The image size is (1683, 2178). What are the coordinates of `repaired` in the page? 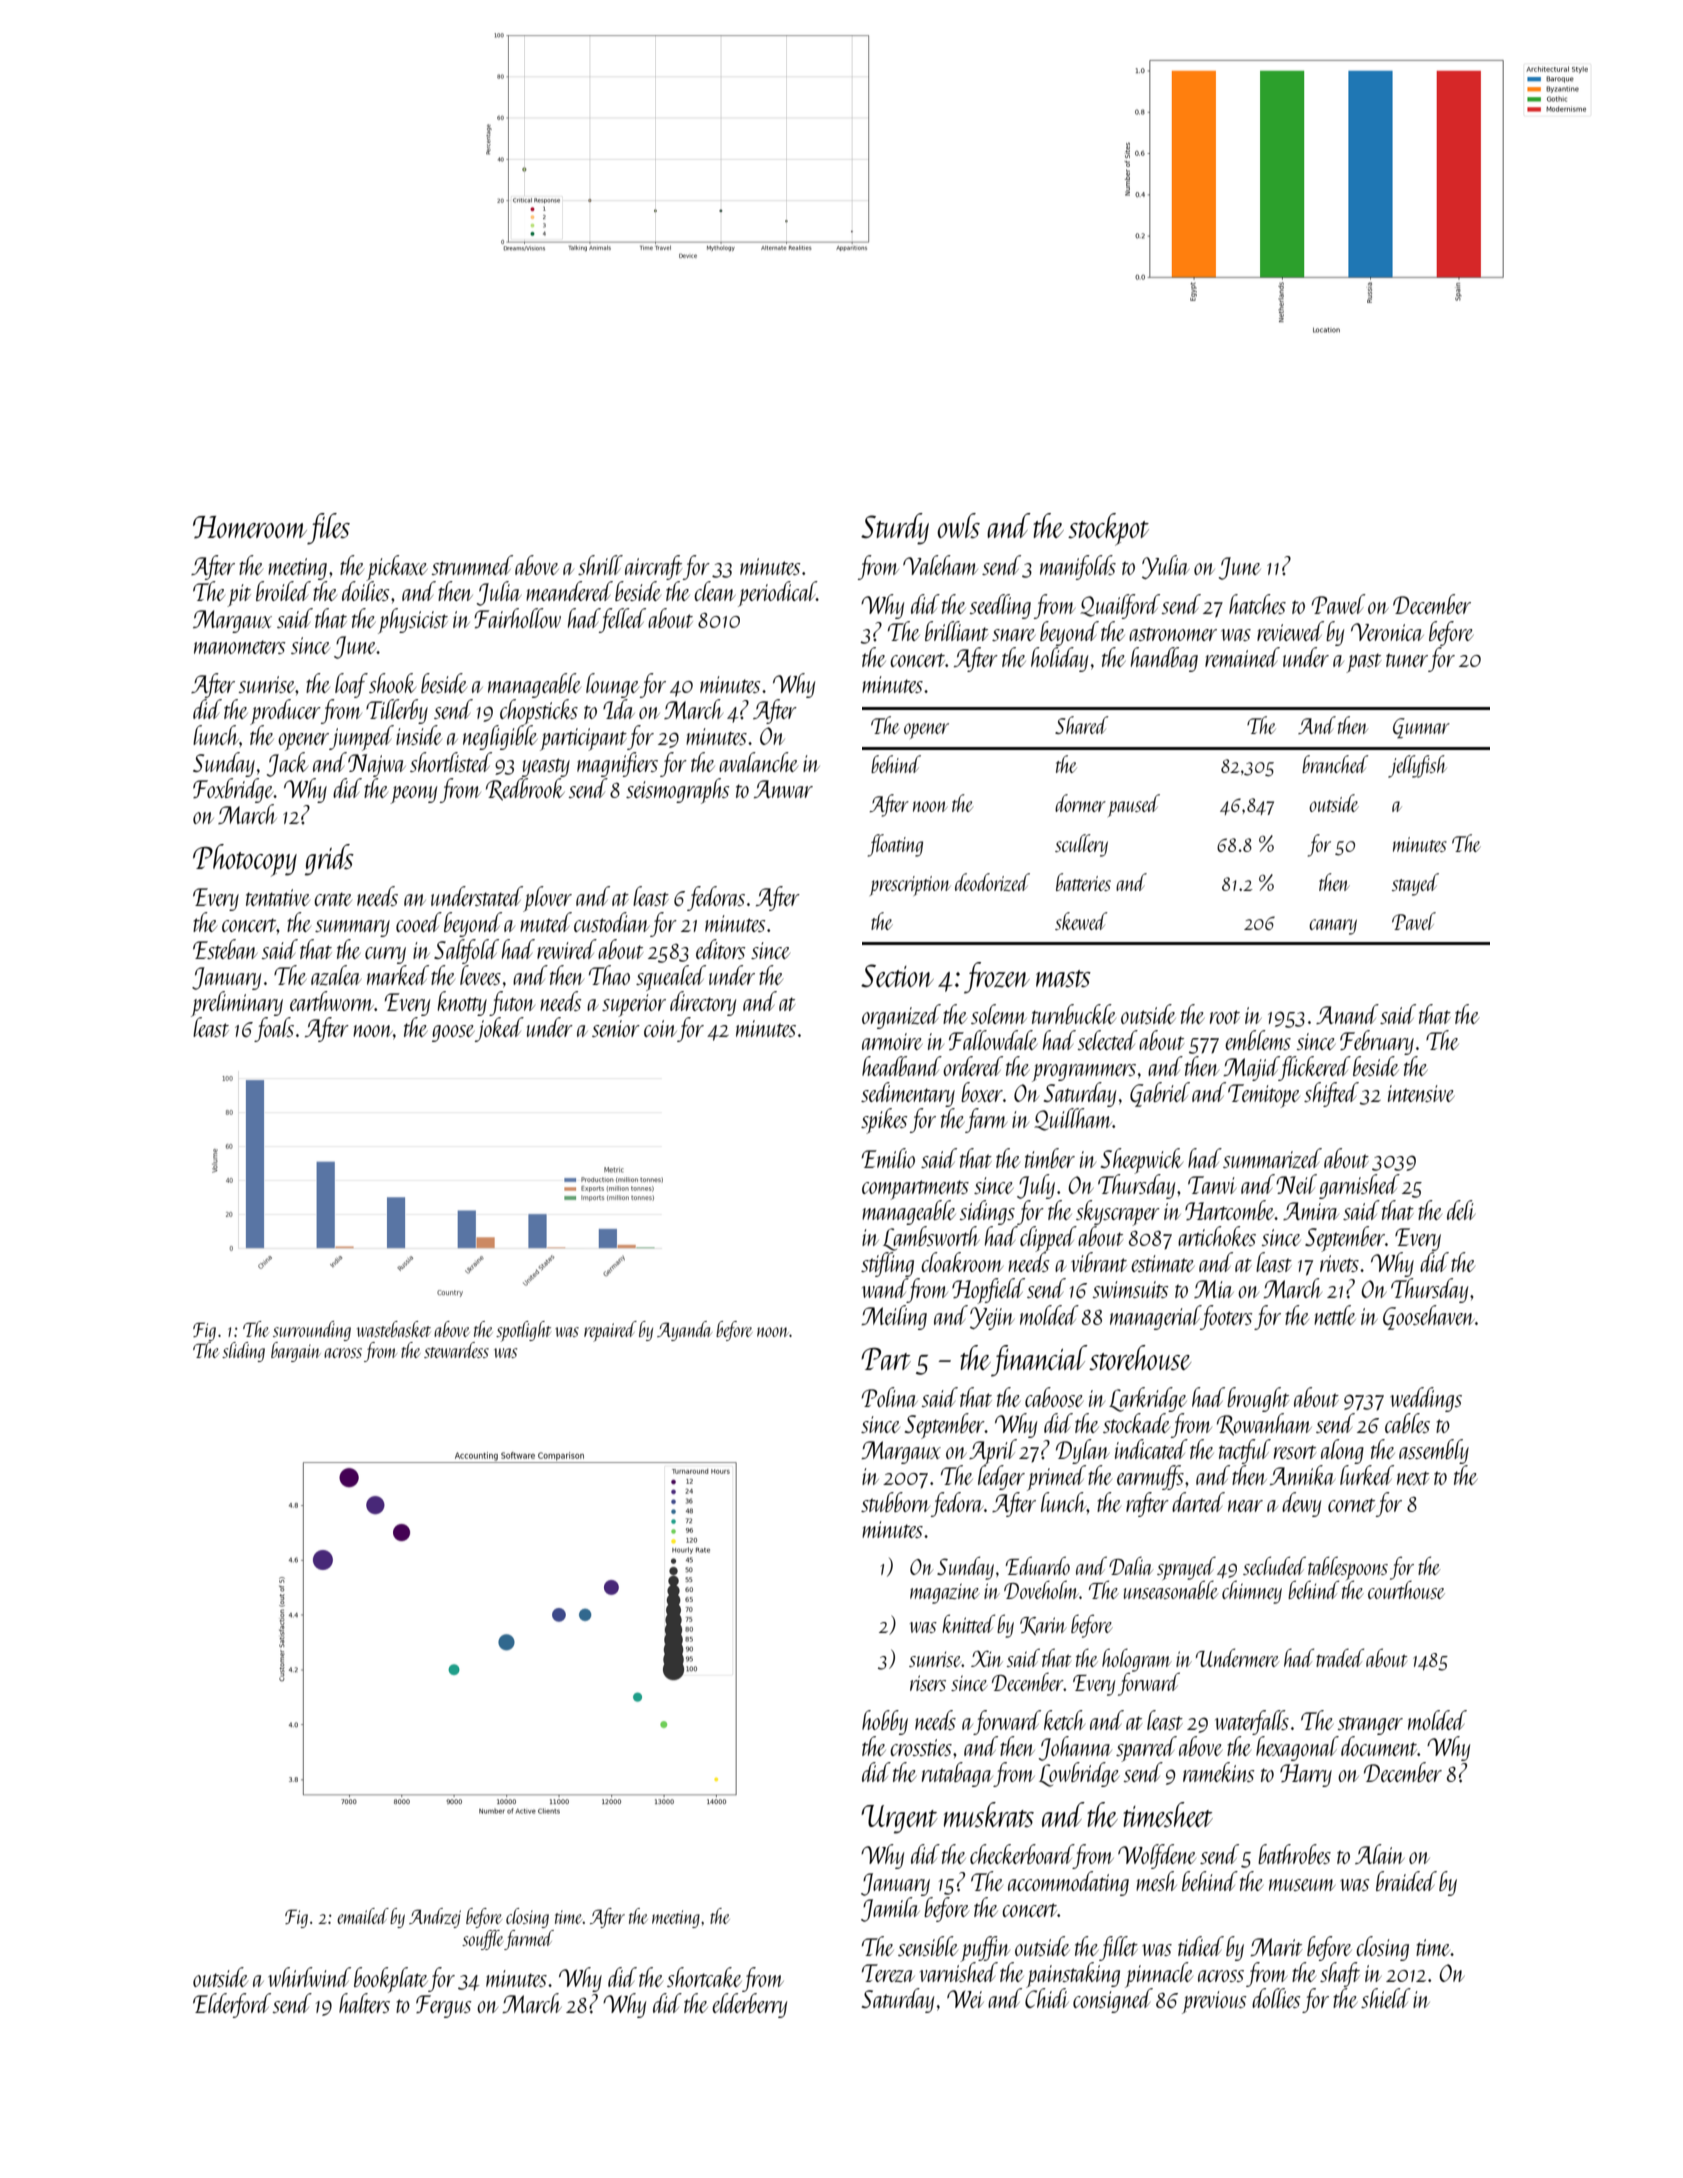 It's located at (610, 1331).
